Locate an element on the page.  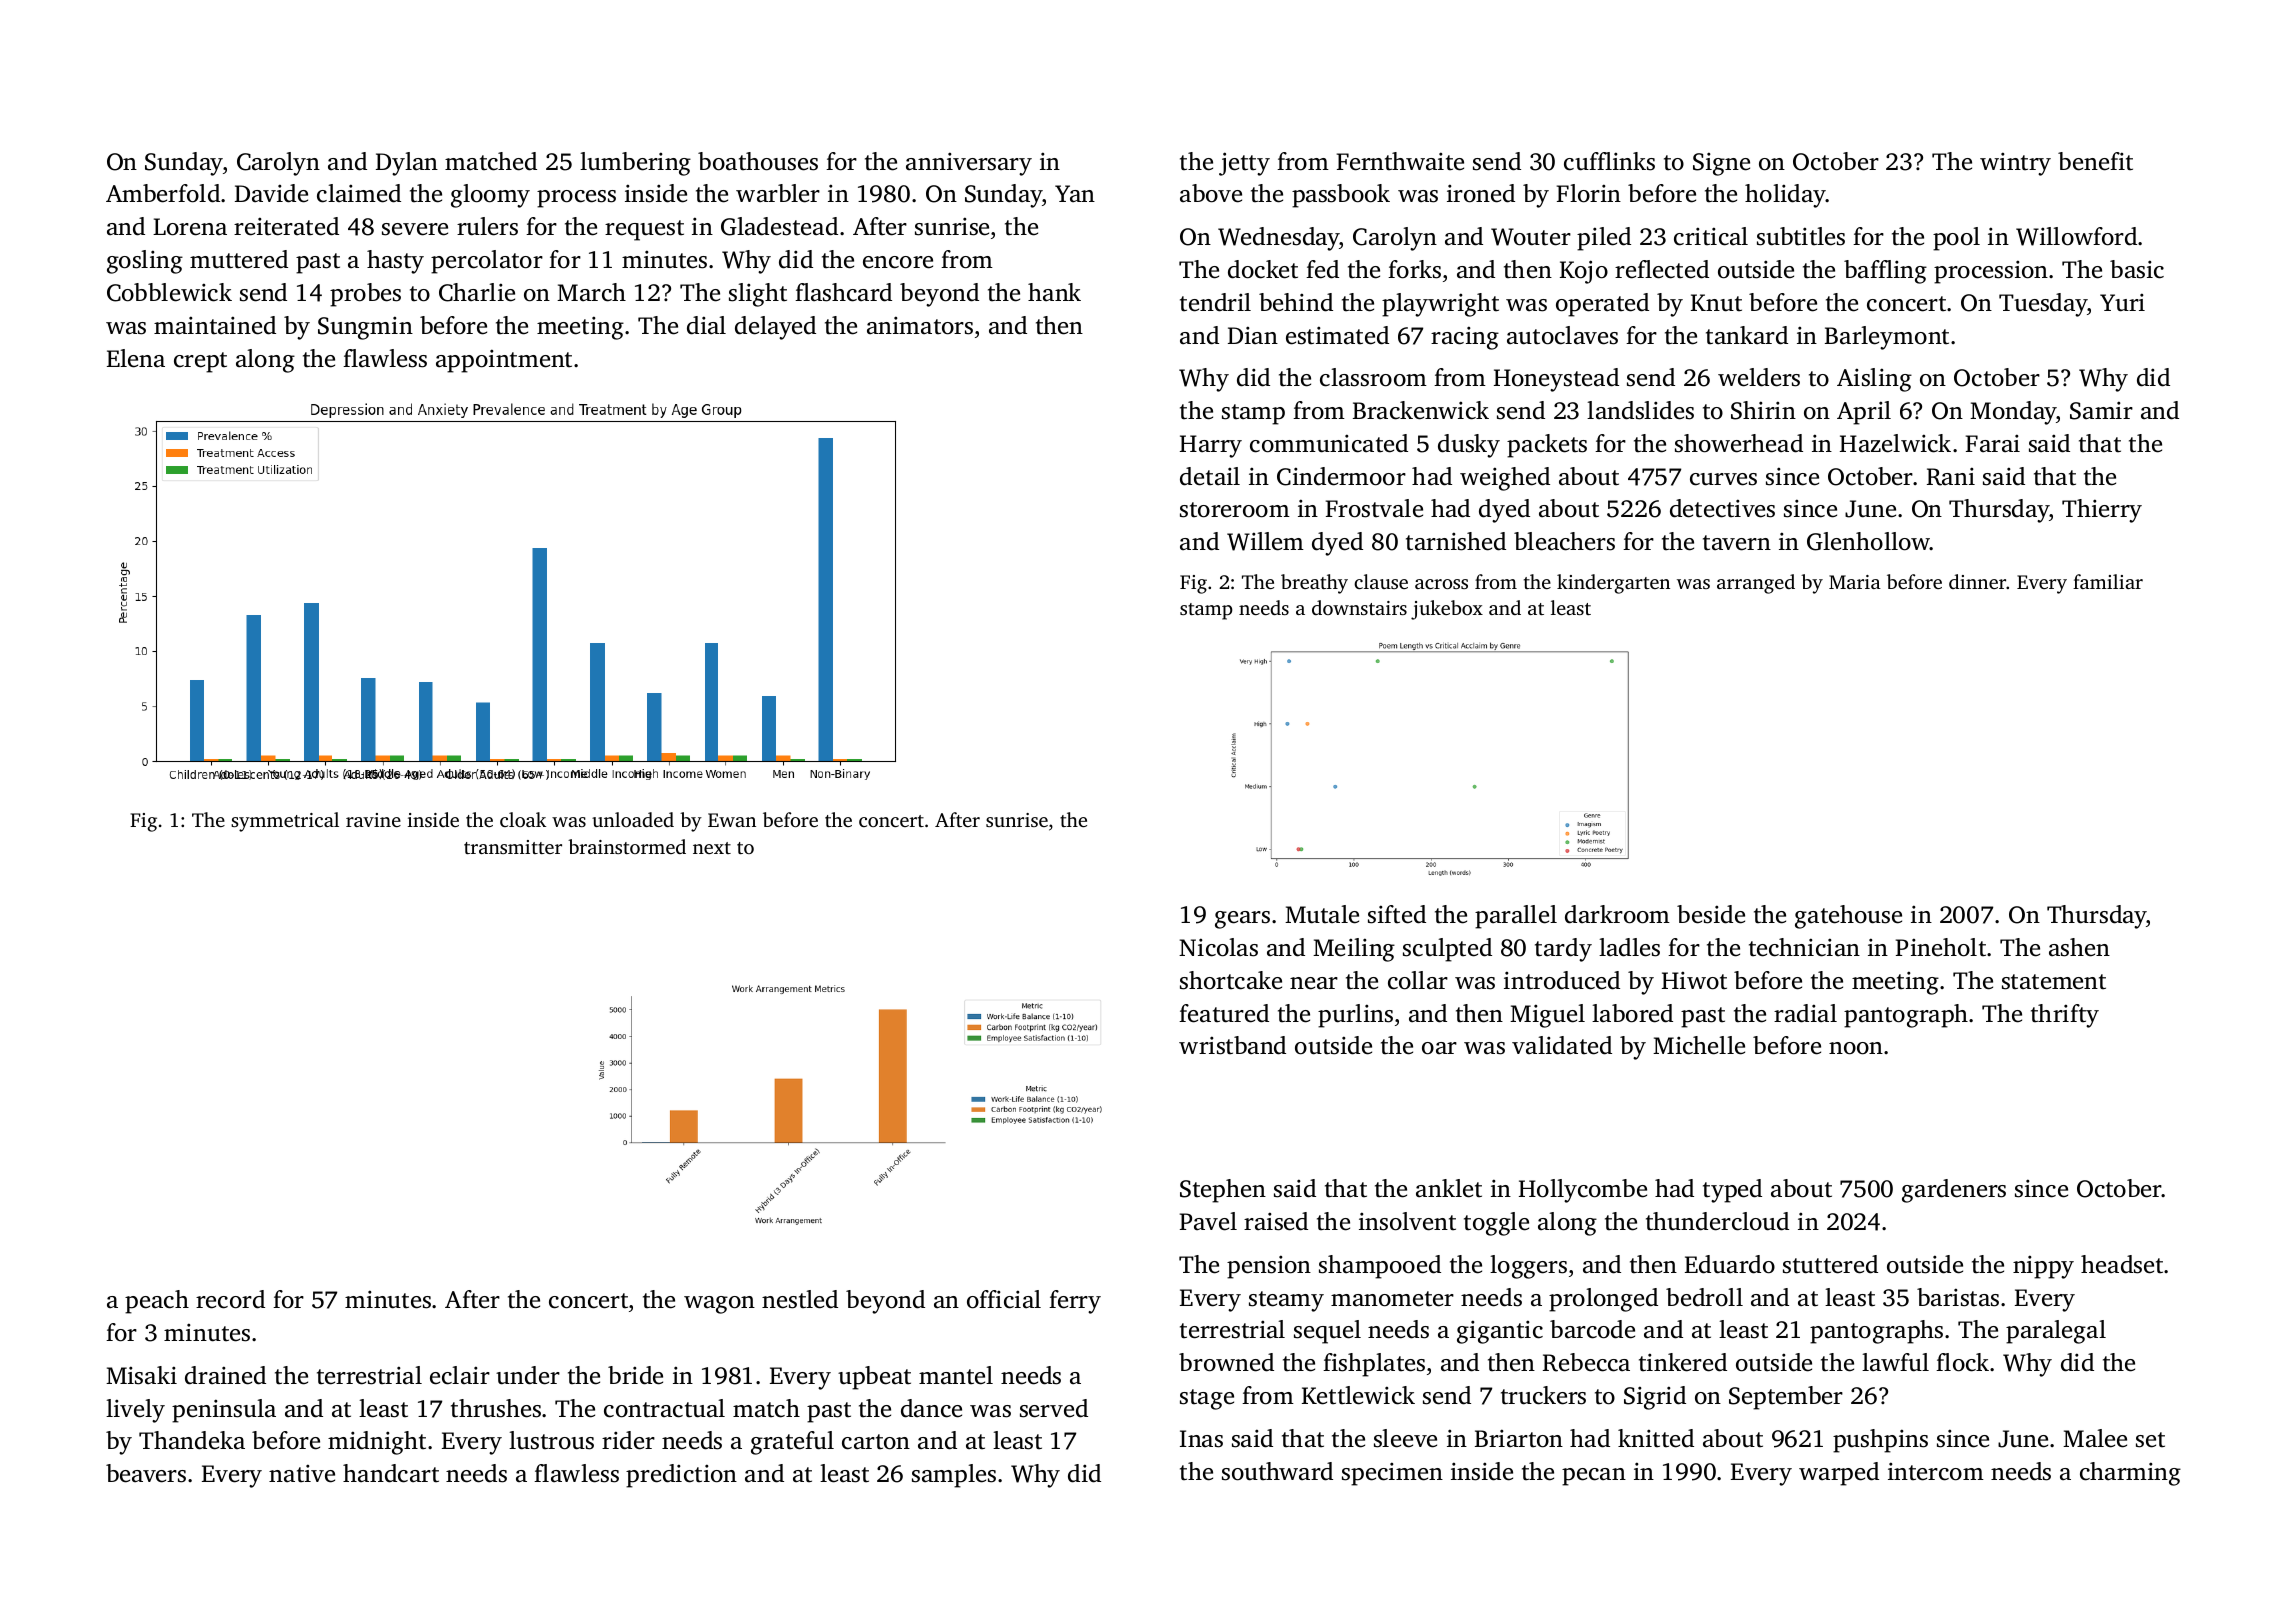
nestled is located at coordinates (800, 1299).
